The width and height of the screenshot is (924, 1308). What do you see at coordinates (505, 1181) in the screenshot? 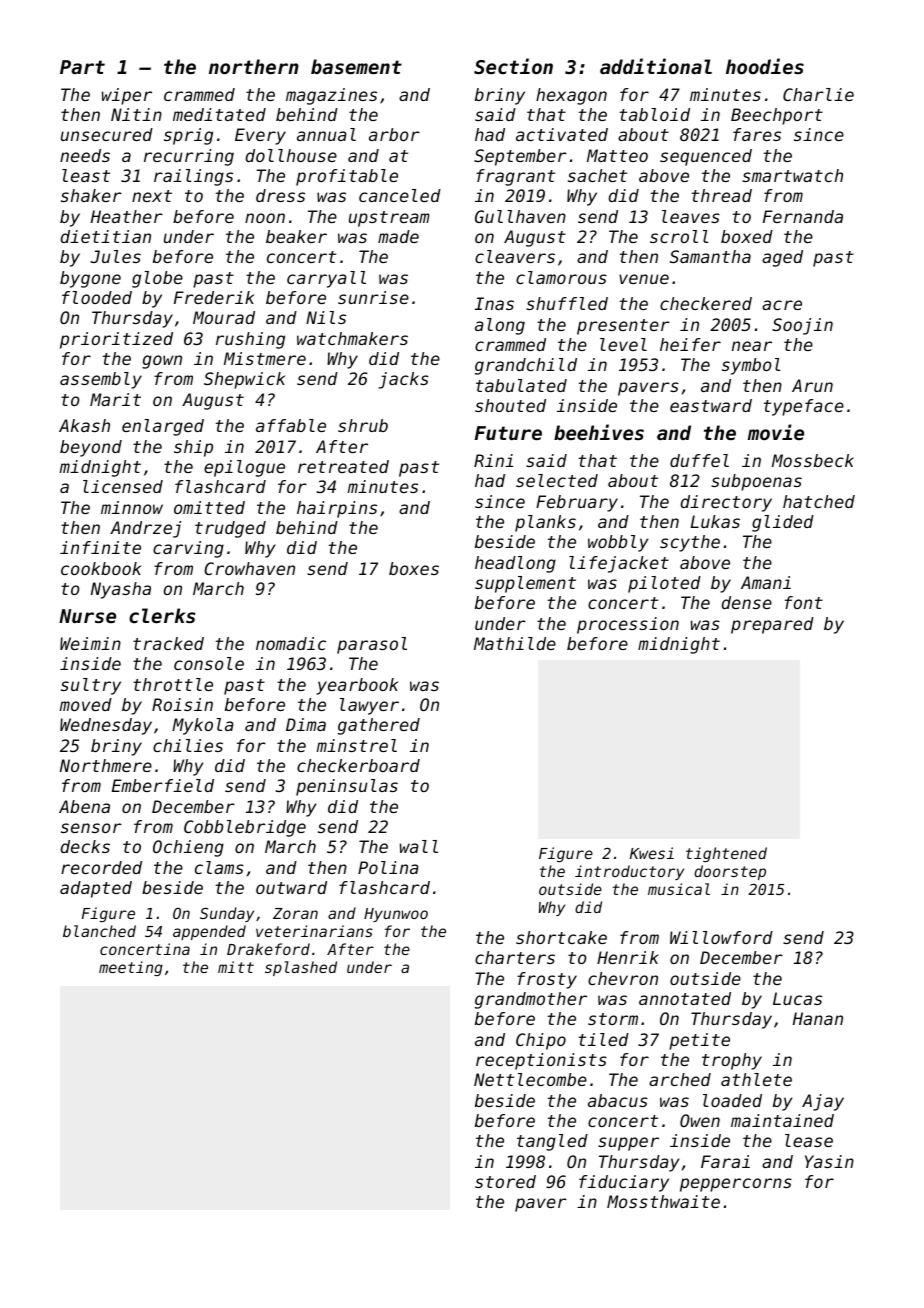
I see `stored` at bounding box center [505, 1181].
